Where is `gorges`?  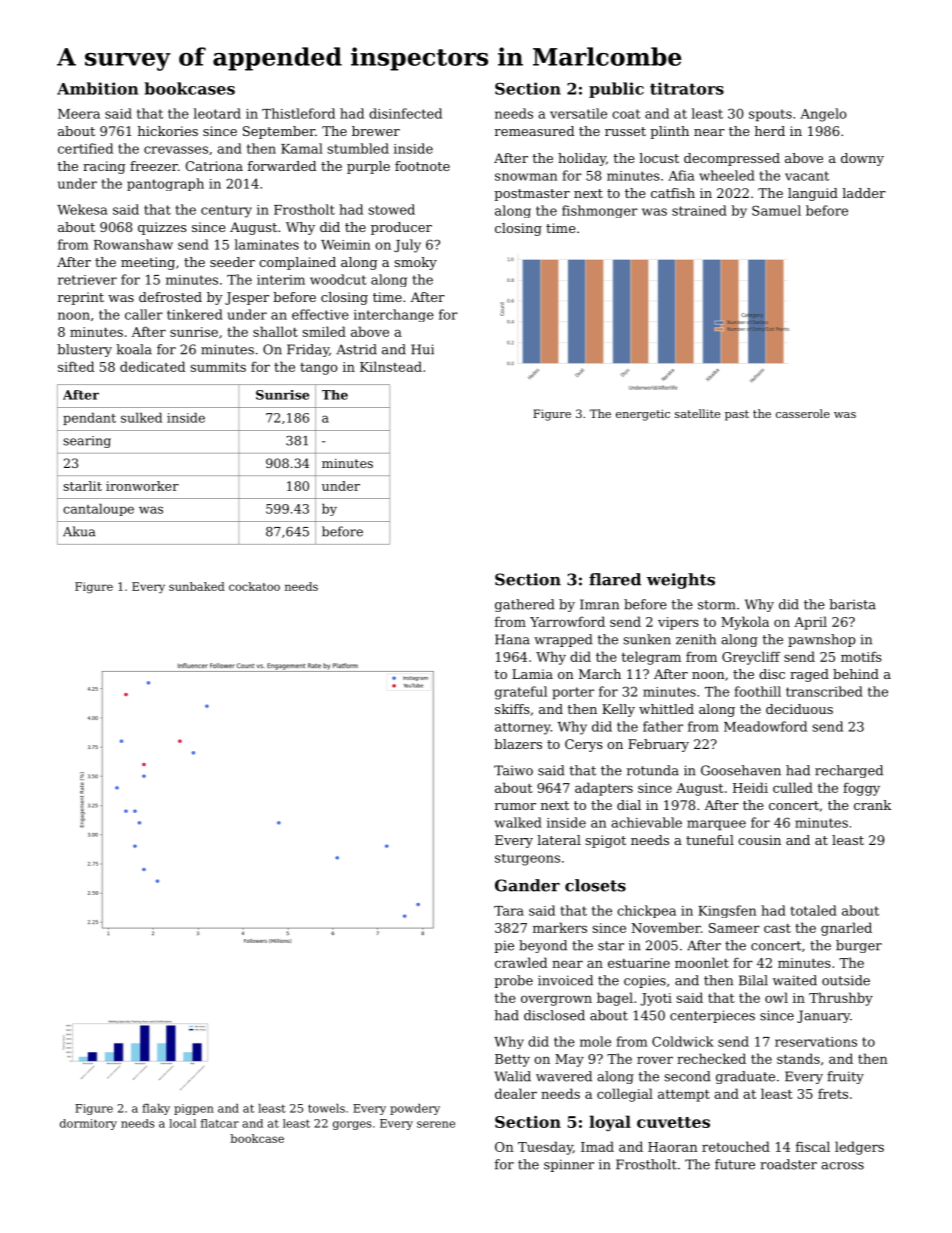
gorges is located at coordinates (352, 1125).
